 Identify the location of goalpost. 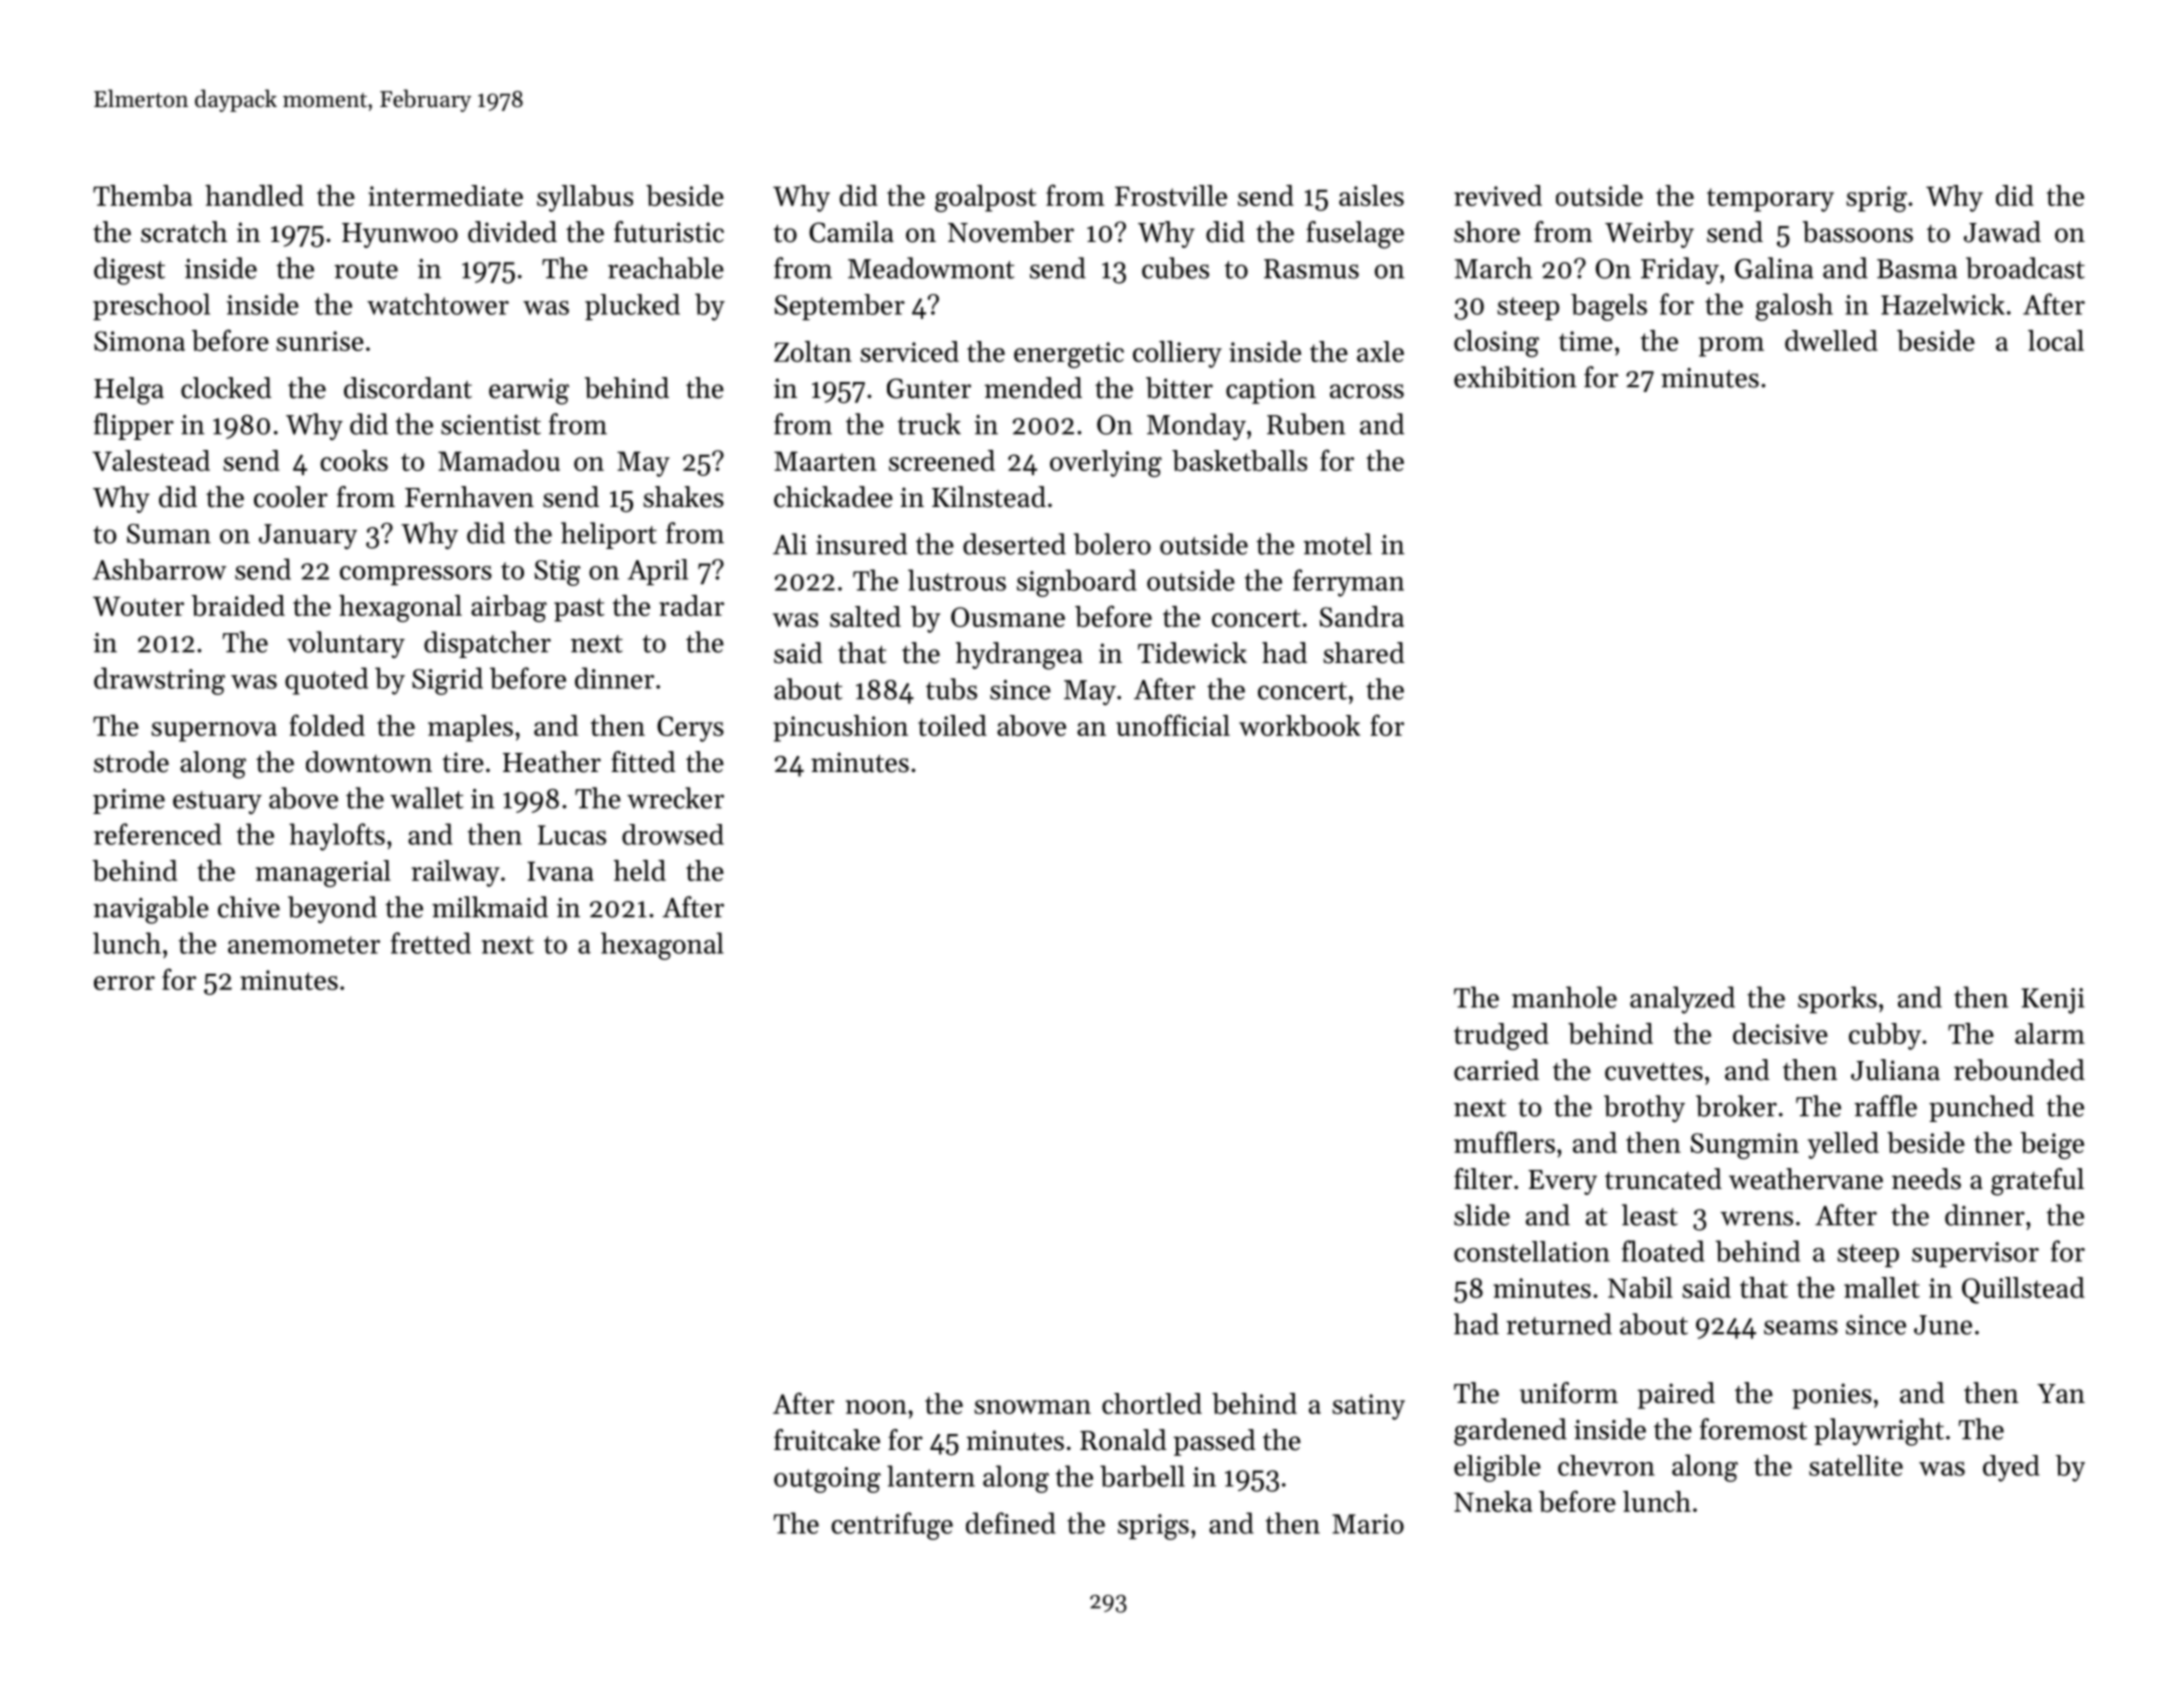
(986, 198).
